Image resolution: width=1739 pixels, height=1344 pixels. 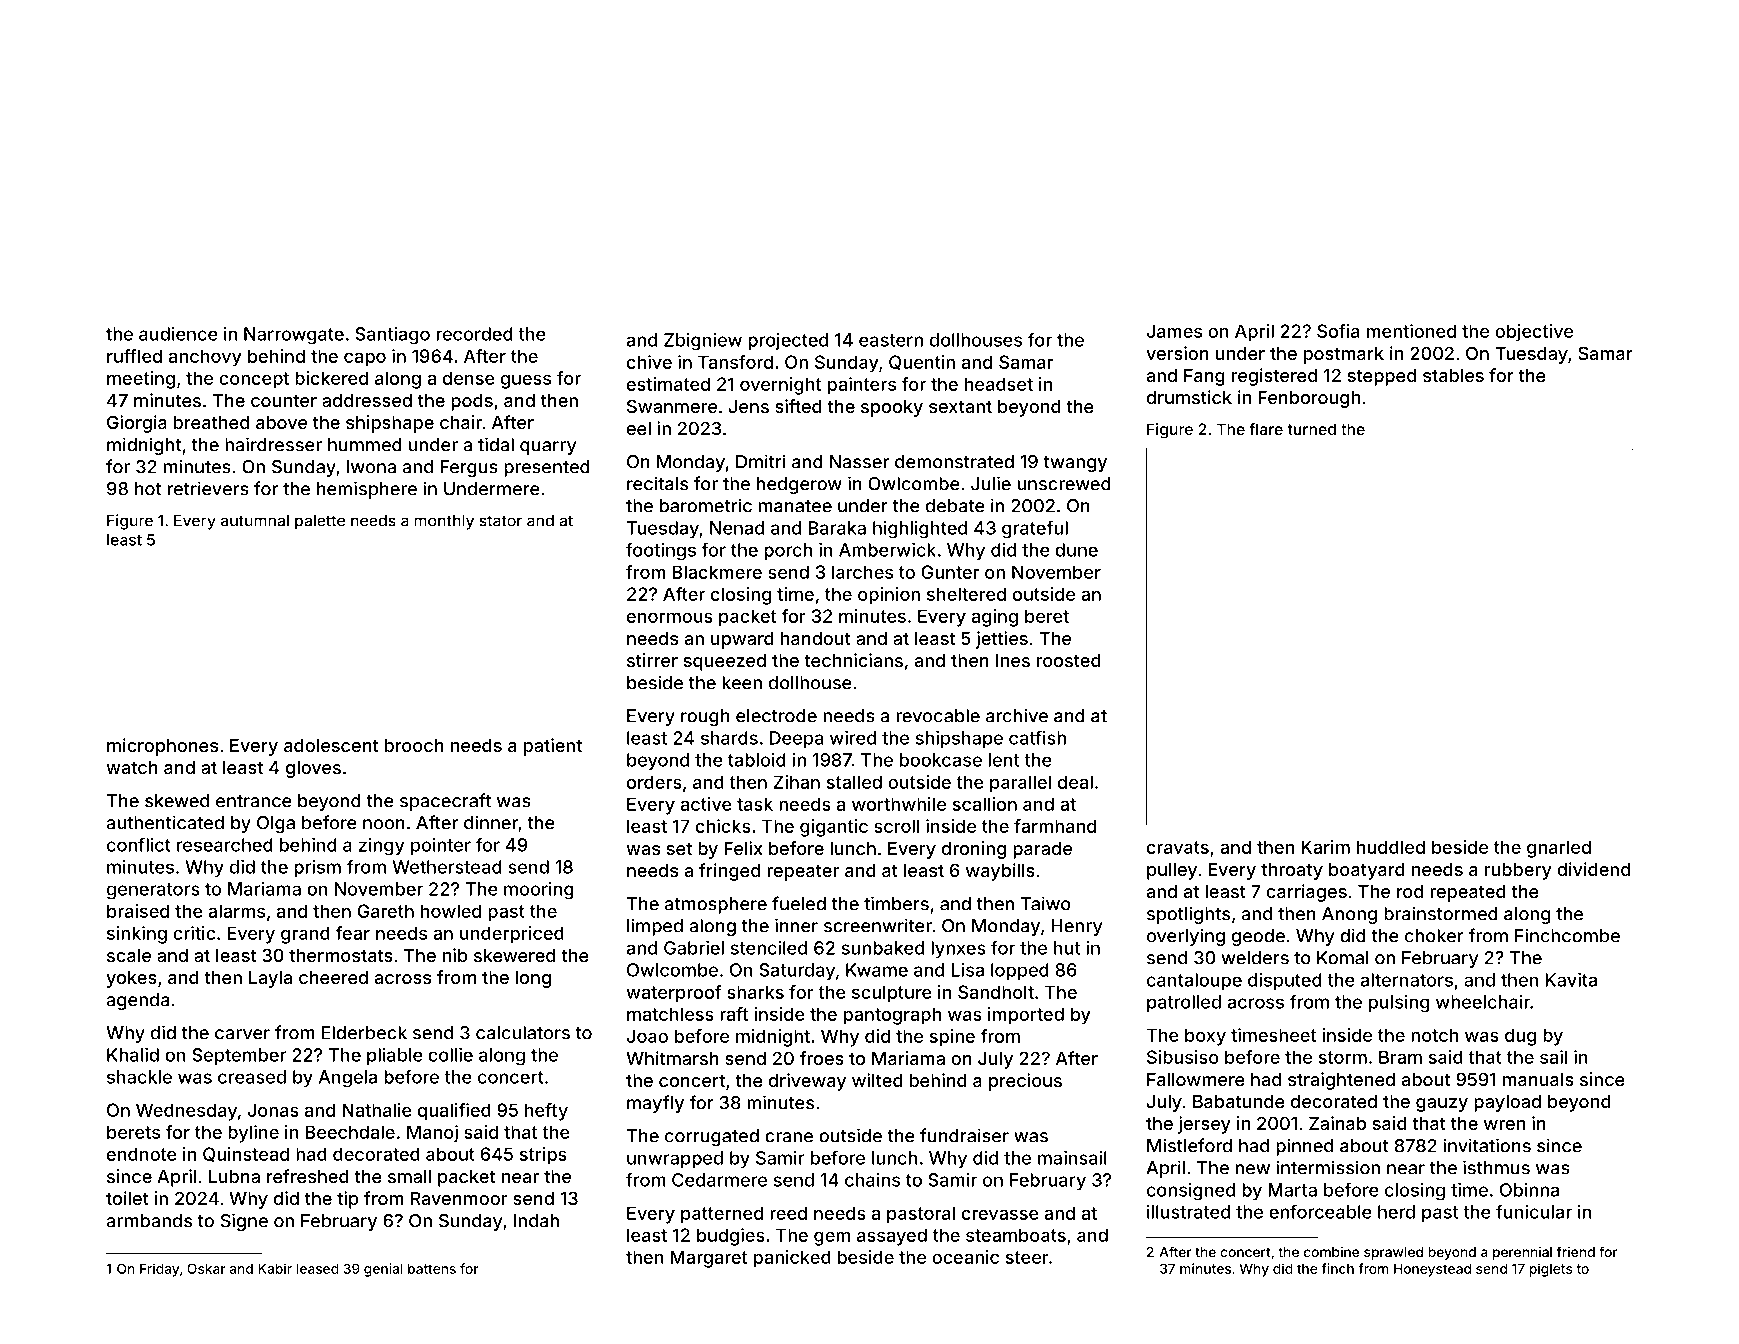 I want to click on eastern, so click(x=891, y=340).
